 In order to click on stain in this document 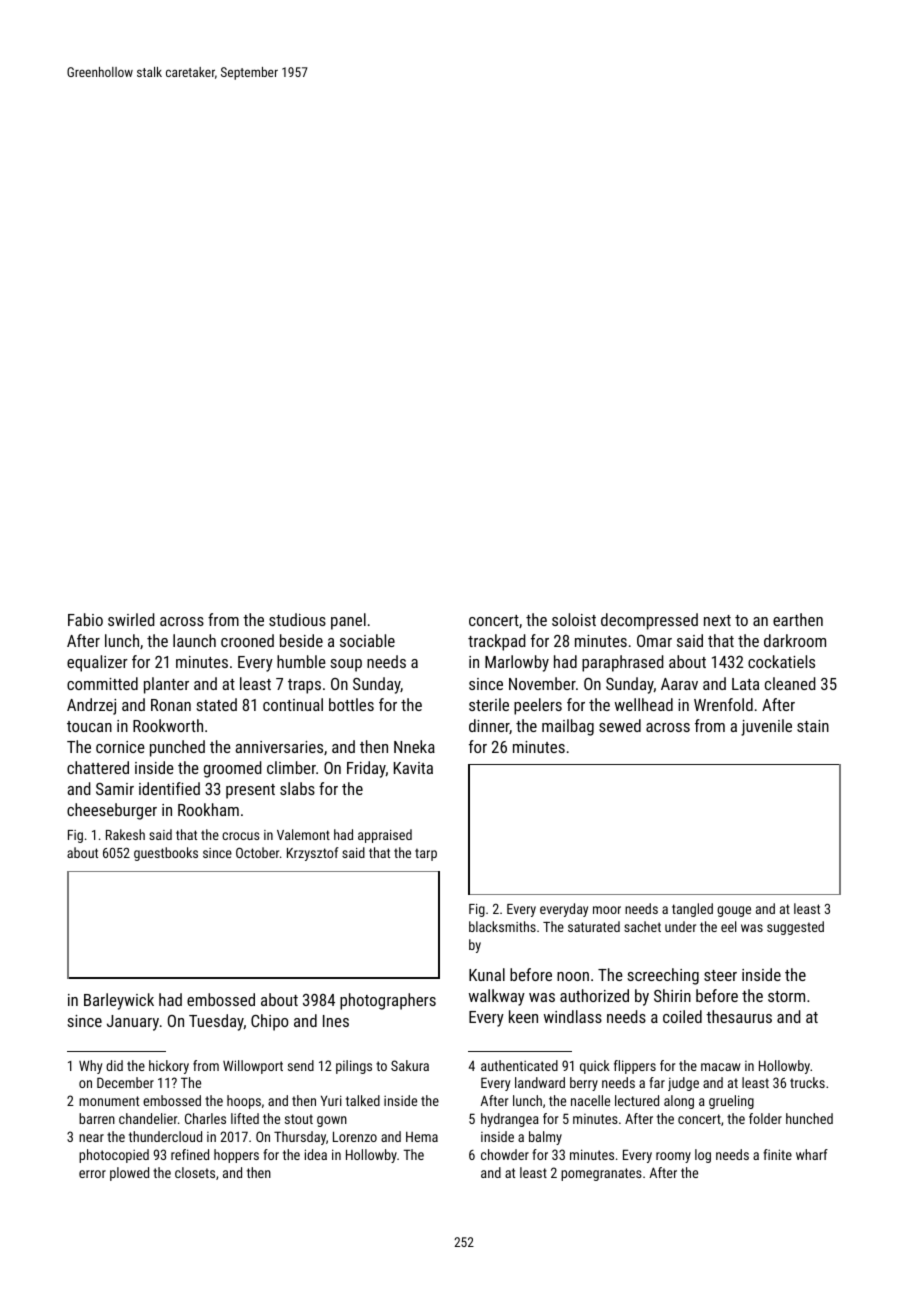, I will do `click(813, 726)`.
